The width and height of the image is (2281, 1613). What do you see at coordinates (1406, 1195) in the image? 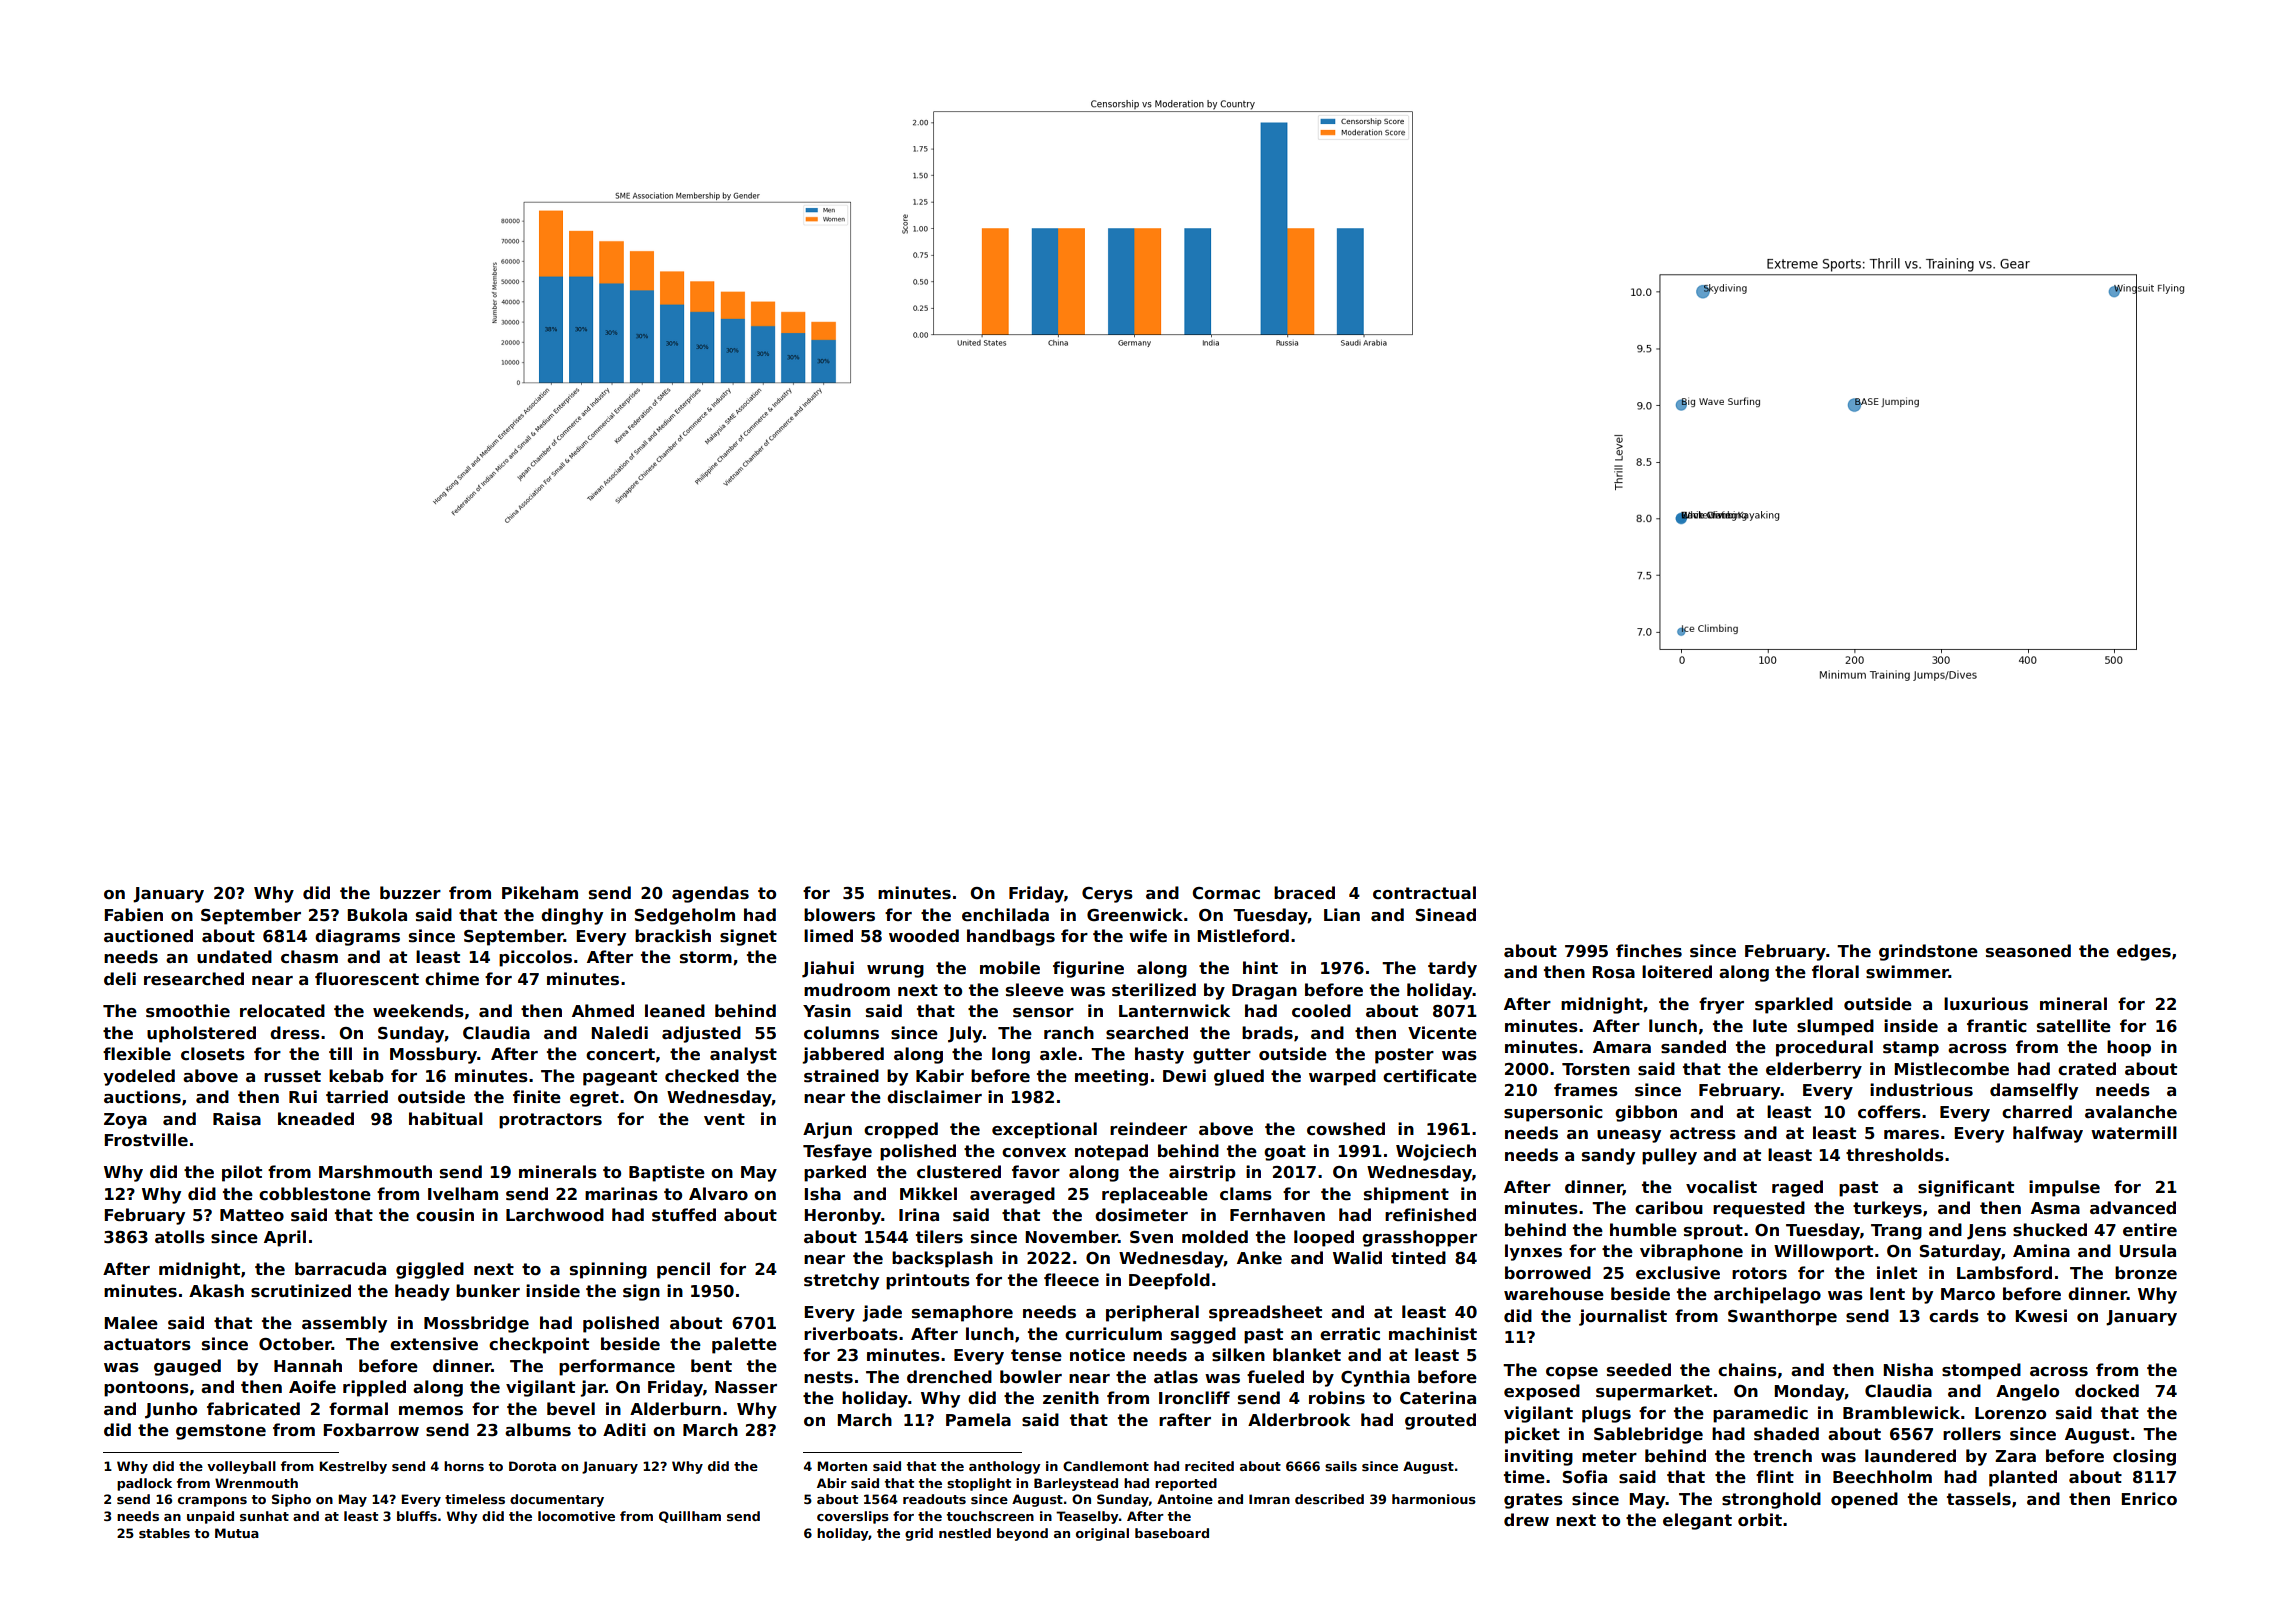
I see `shipment` at bounding box center [1406, 1195].
